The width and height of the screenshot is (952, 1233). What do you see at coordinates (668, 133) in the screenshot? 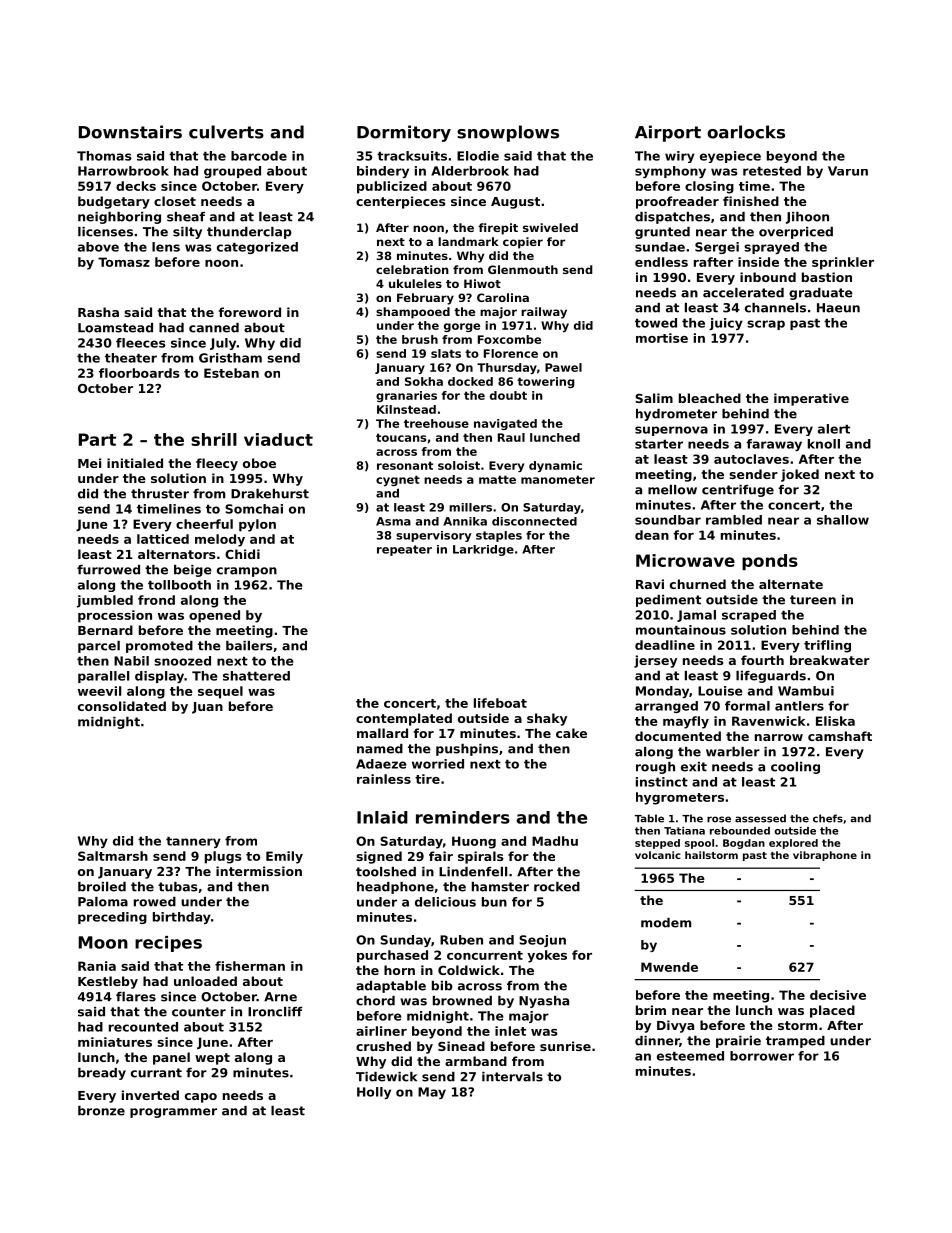
I see `Airport` at bounding box center [668, 133].
